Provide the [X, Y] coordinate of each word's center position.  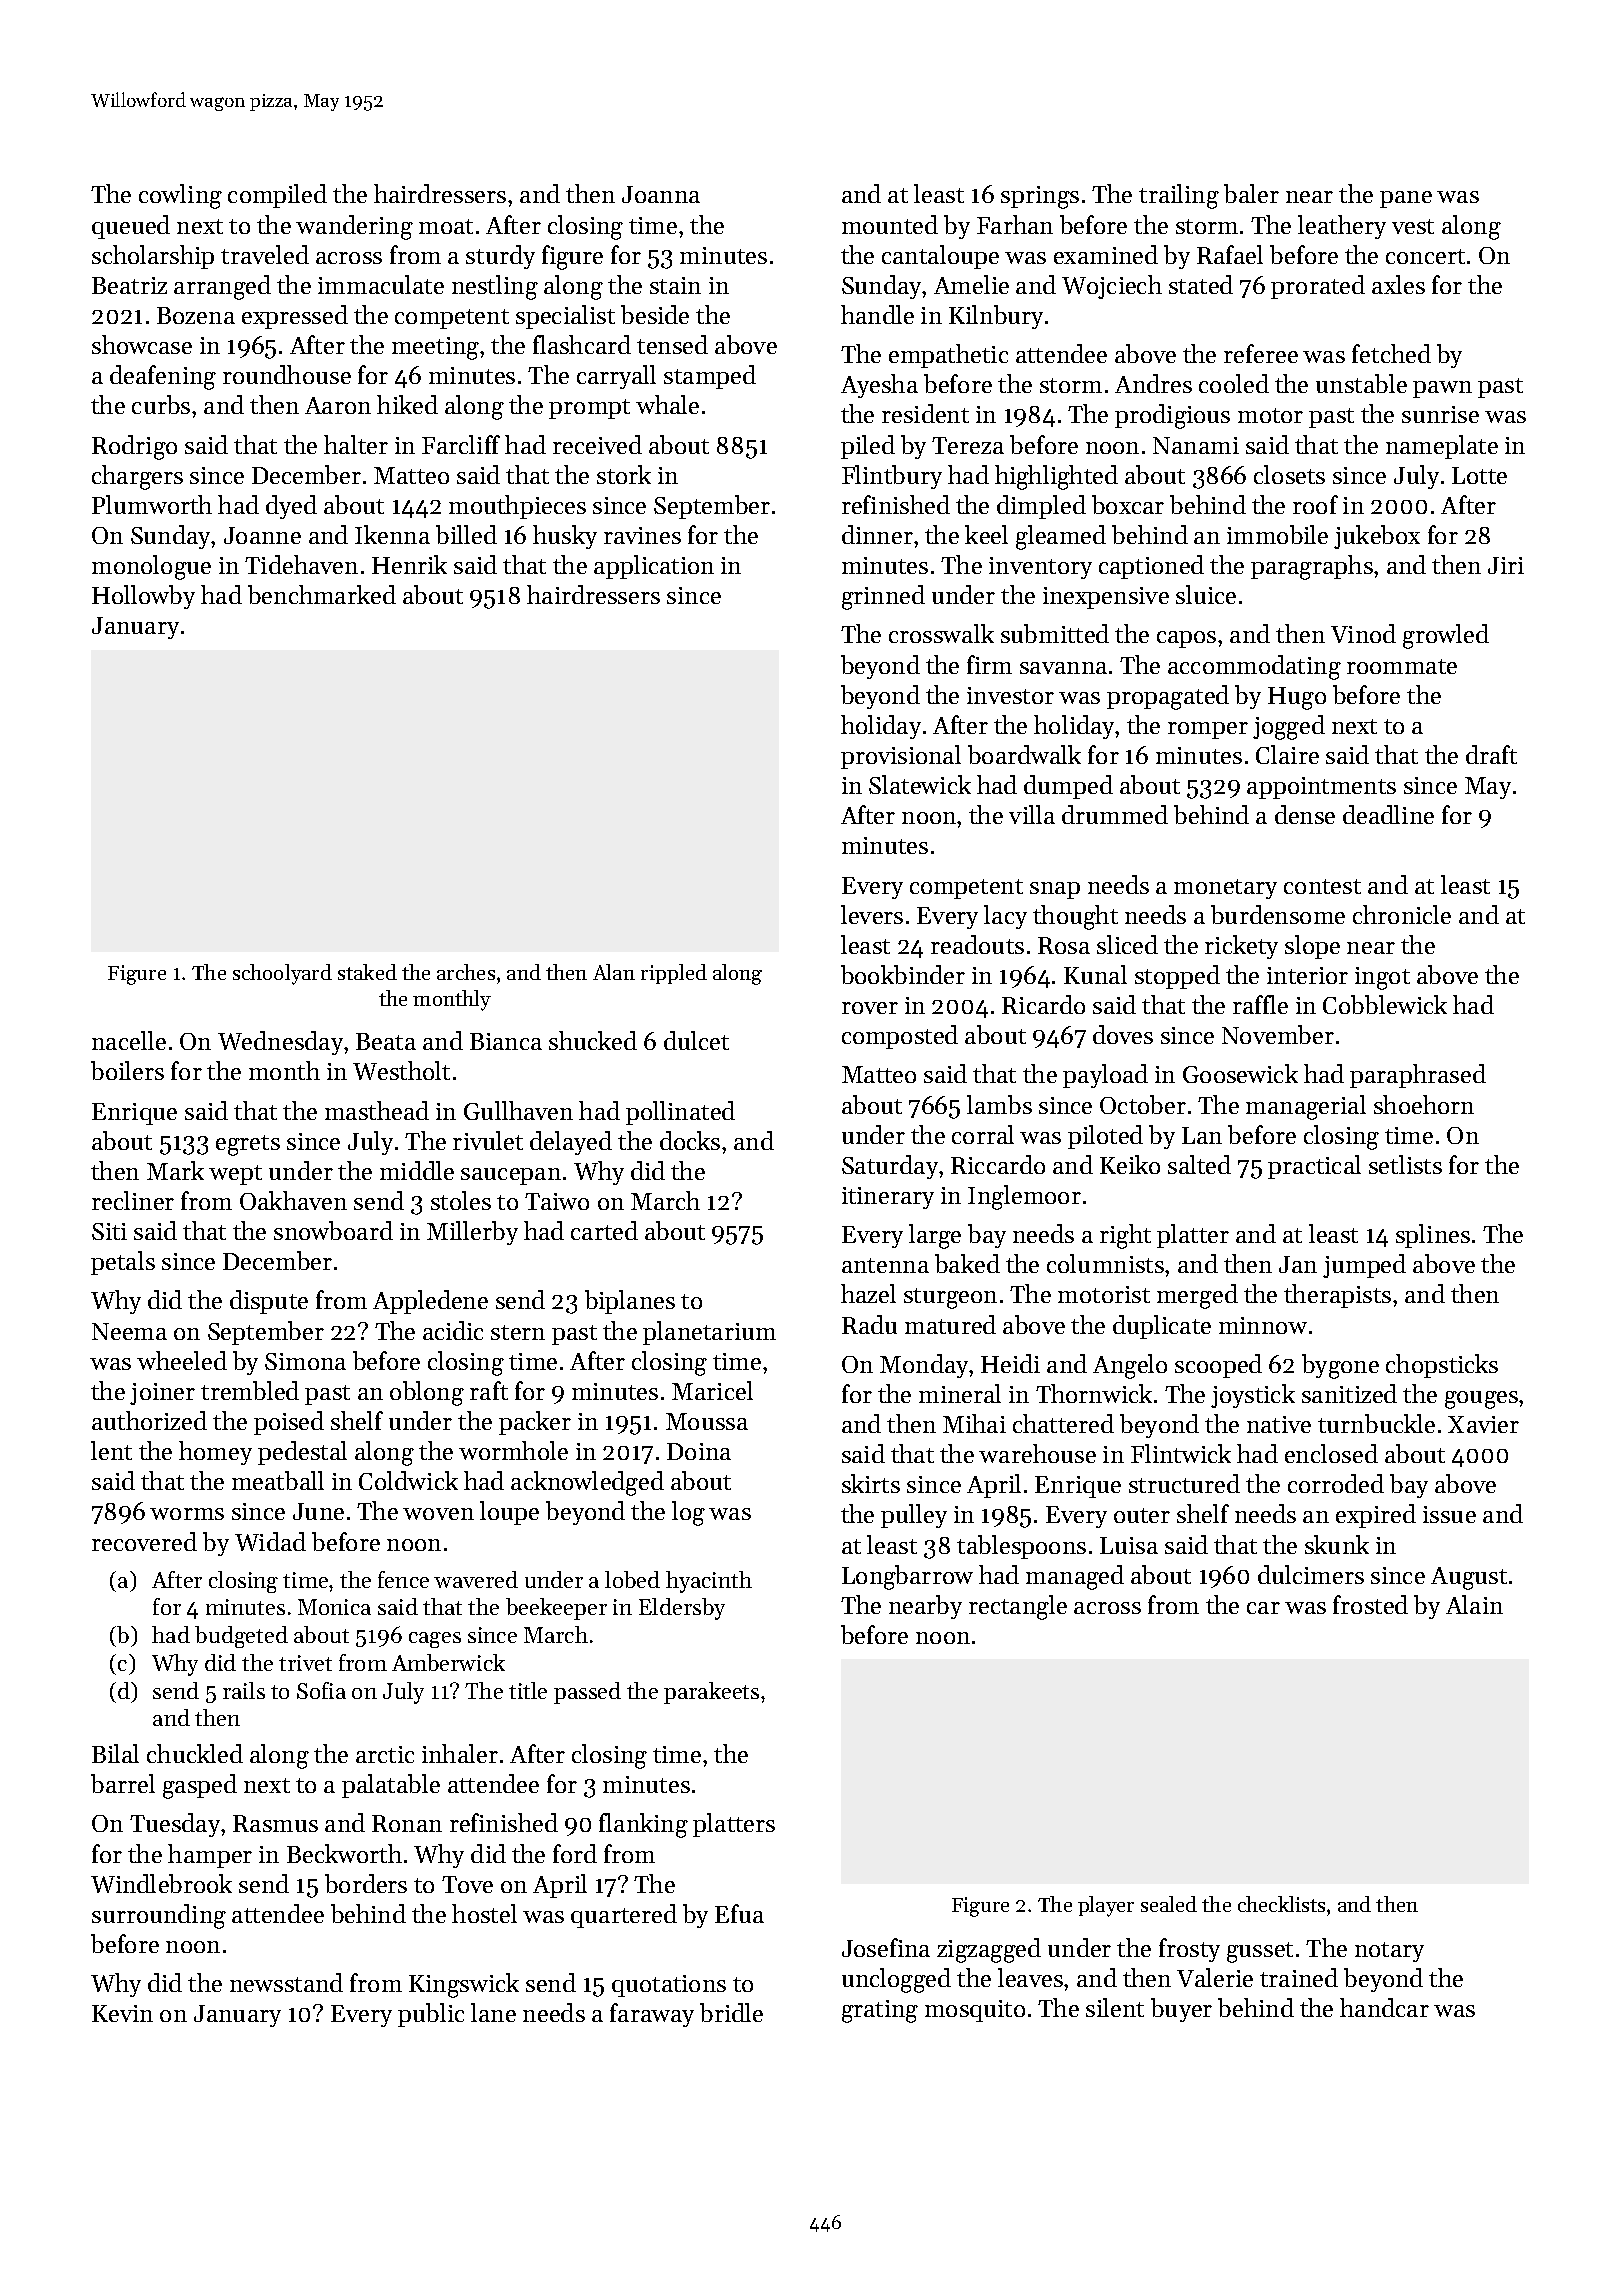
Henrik [409, 564]
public [431, 2015]
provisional [901, 757]
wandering [354, 227]
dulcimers [1311, 1574]
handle [877, 314]
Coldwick [408, 1480]
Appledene [430, 1302]
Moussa [707, 1421]
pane [1406, 199]
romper [1208, 730]
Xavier [1483, 1424]
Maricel [712, 1390]
